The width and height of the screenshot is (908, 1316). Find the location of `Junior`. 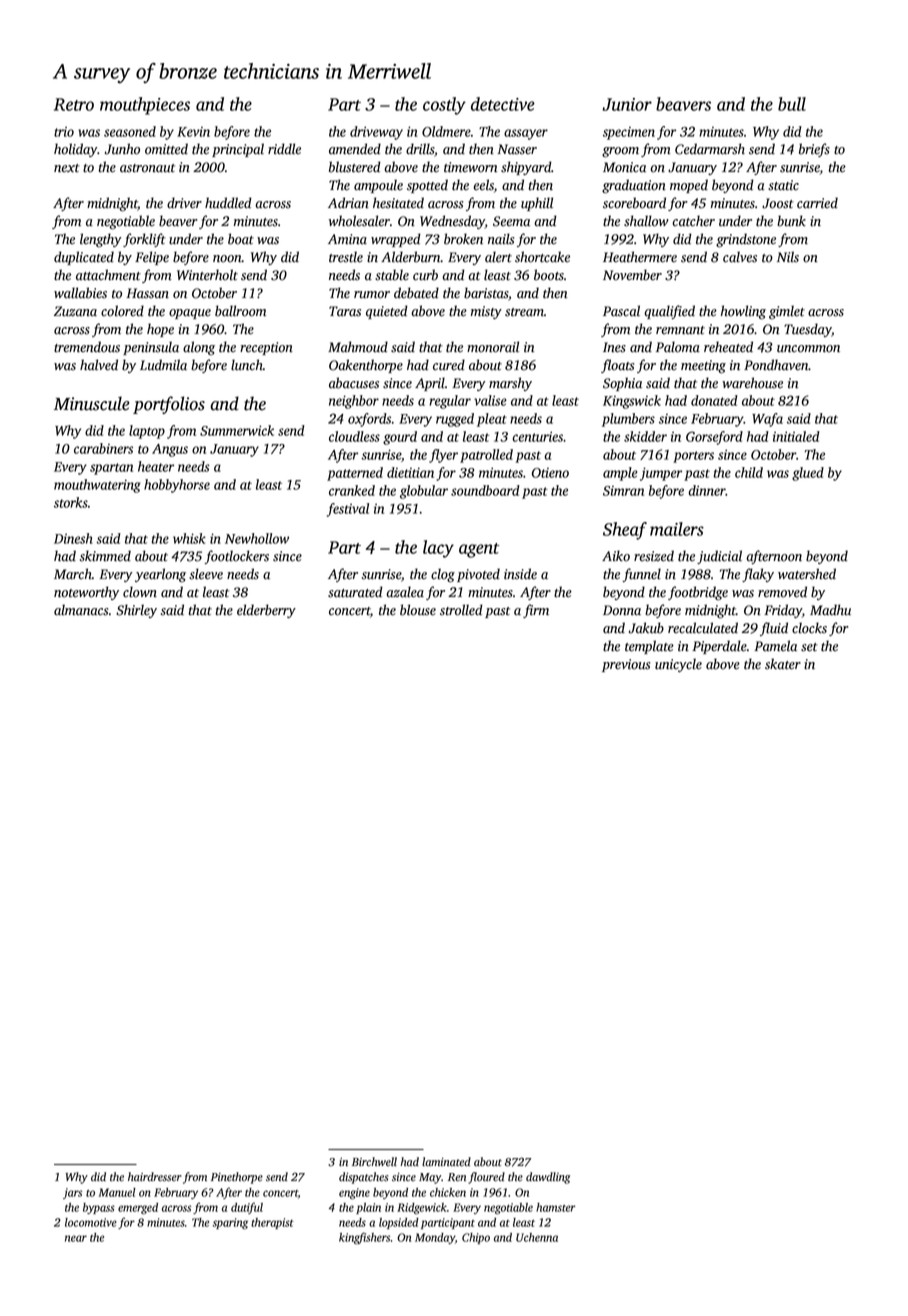

Junior is located at coordinates (627, 104).
